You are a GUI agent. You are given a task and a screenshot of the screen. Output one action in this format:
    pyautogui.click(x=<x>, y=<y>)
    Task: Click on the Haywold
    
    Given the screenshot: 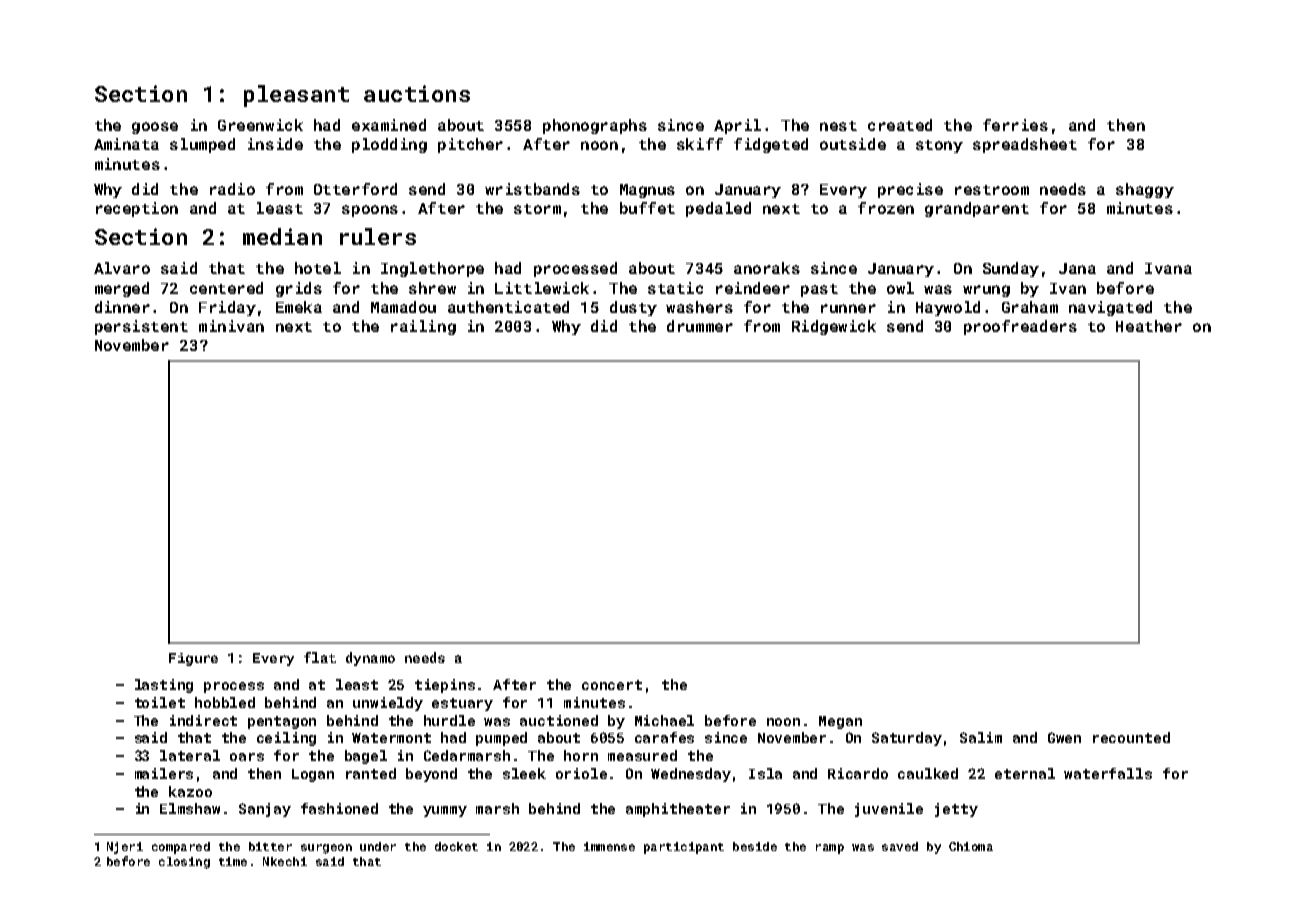 What is the action you would take?
    pyautogui.click(x=948, y=308)
